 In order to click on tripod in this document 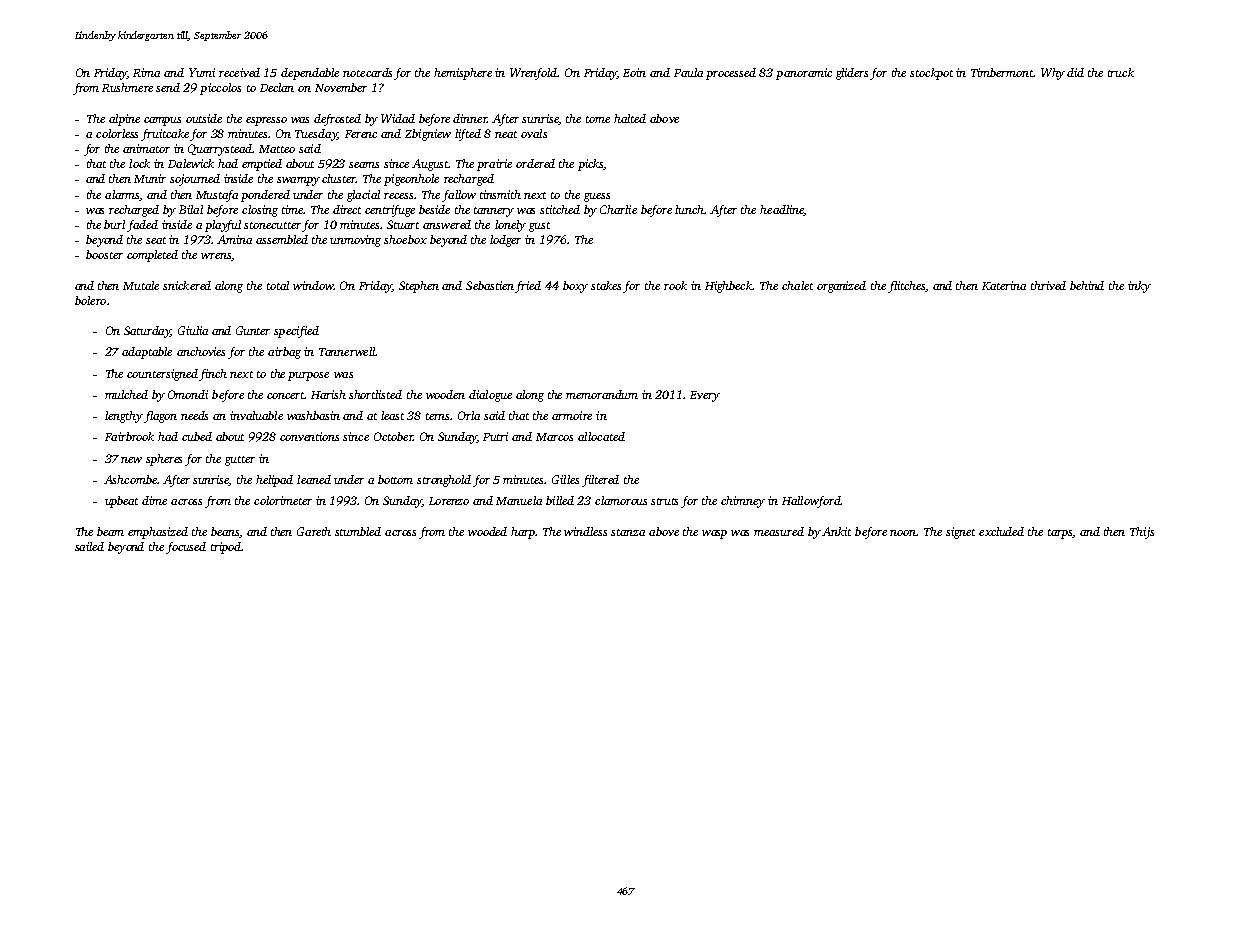, I will do `click(226, 548)`.
